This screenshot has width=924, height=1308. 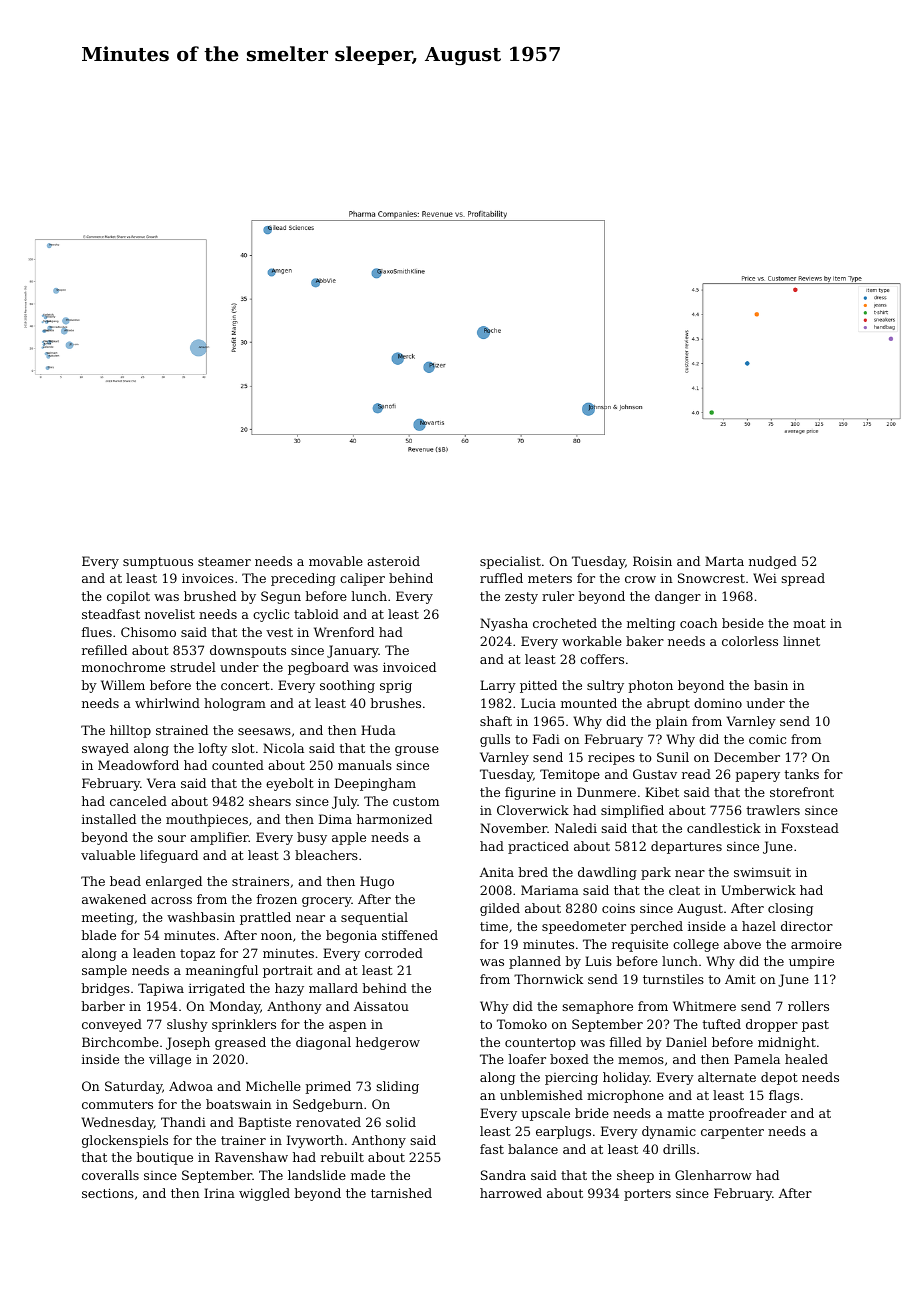 What do you see at coordinates (815, 1026) in the screenshot?
I see `past` at bounding box center [815, 1026].
